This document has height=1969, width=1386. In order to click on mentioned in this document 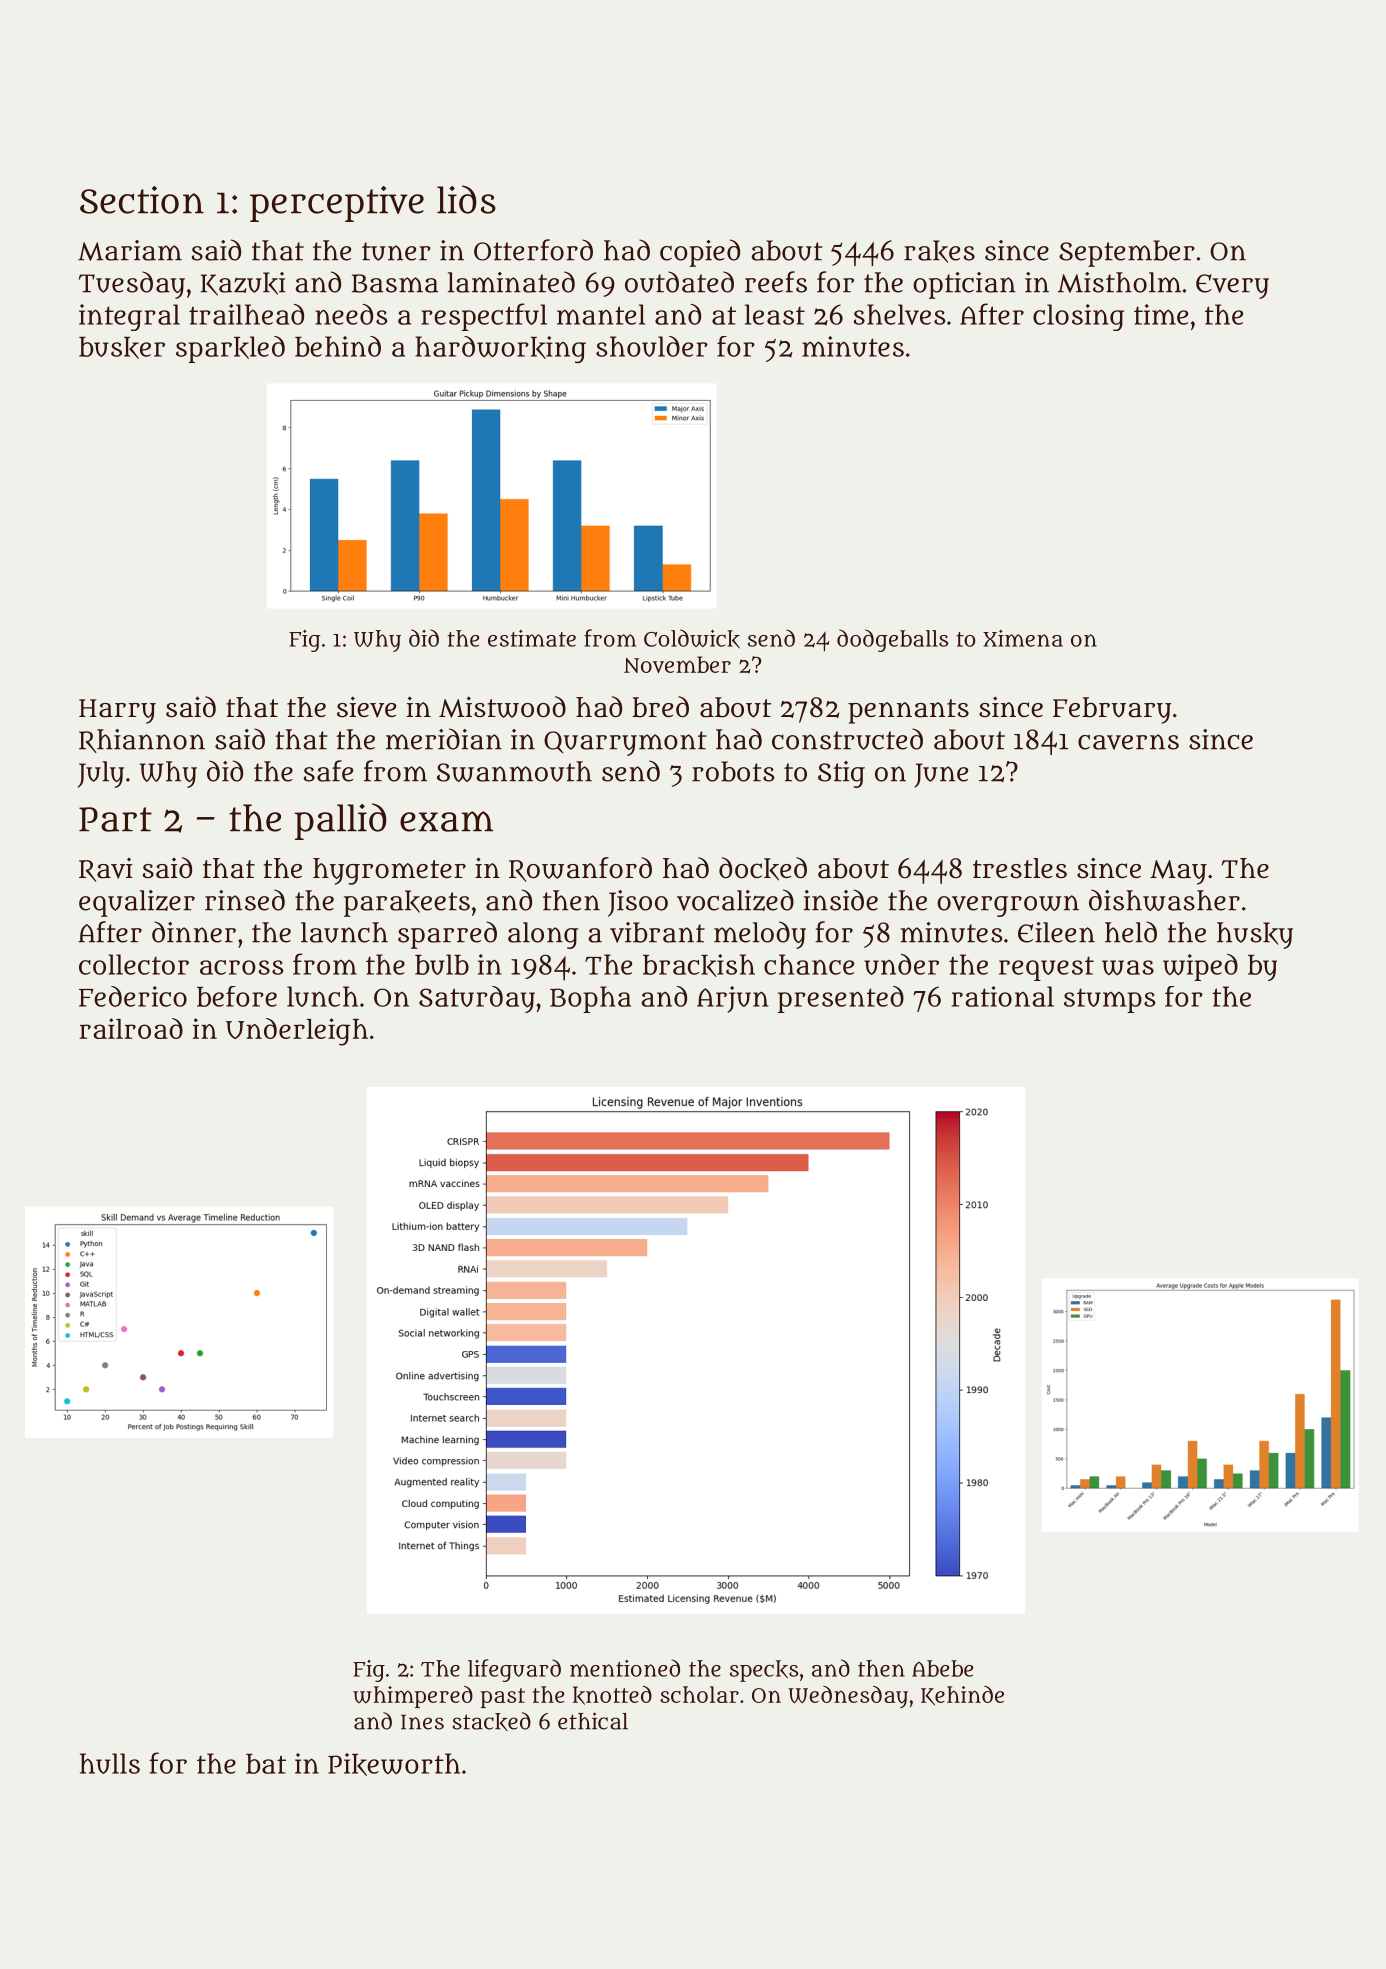, I will do `click(625, 1668)`.
